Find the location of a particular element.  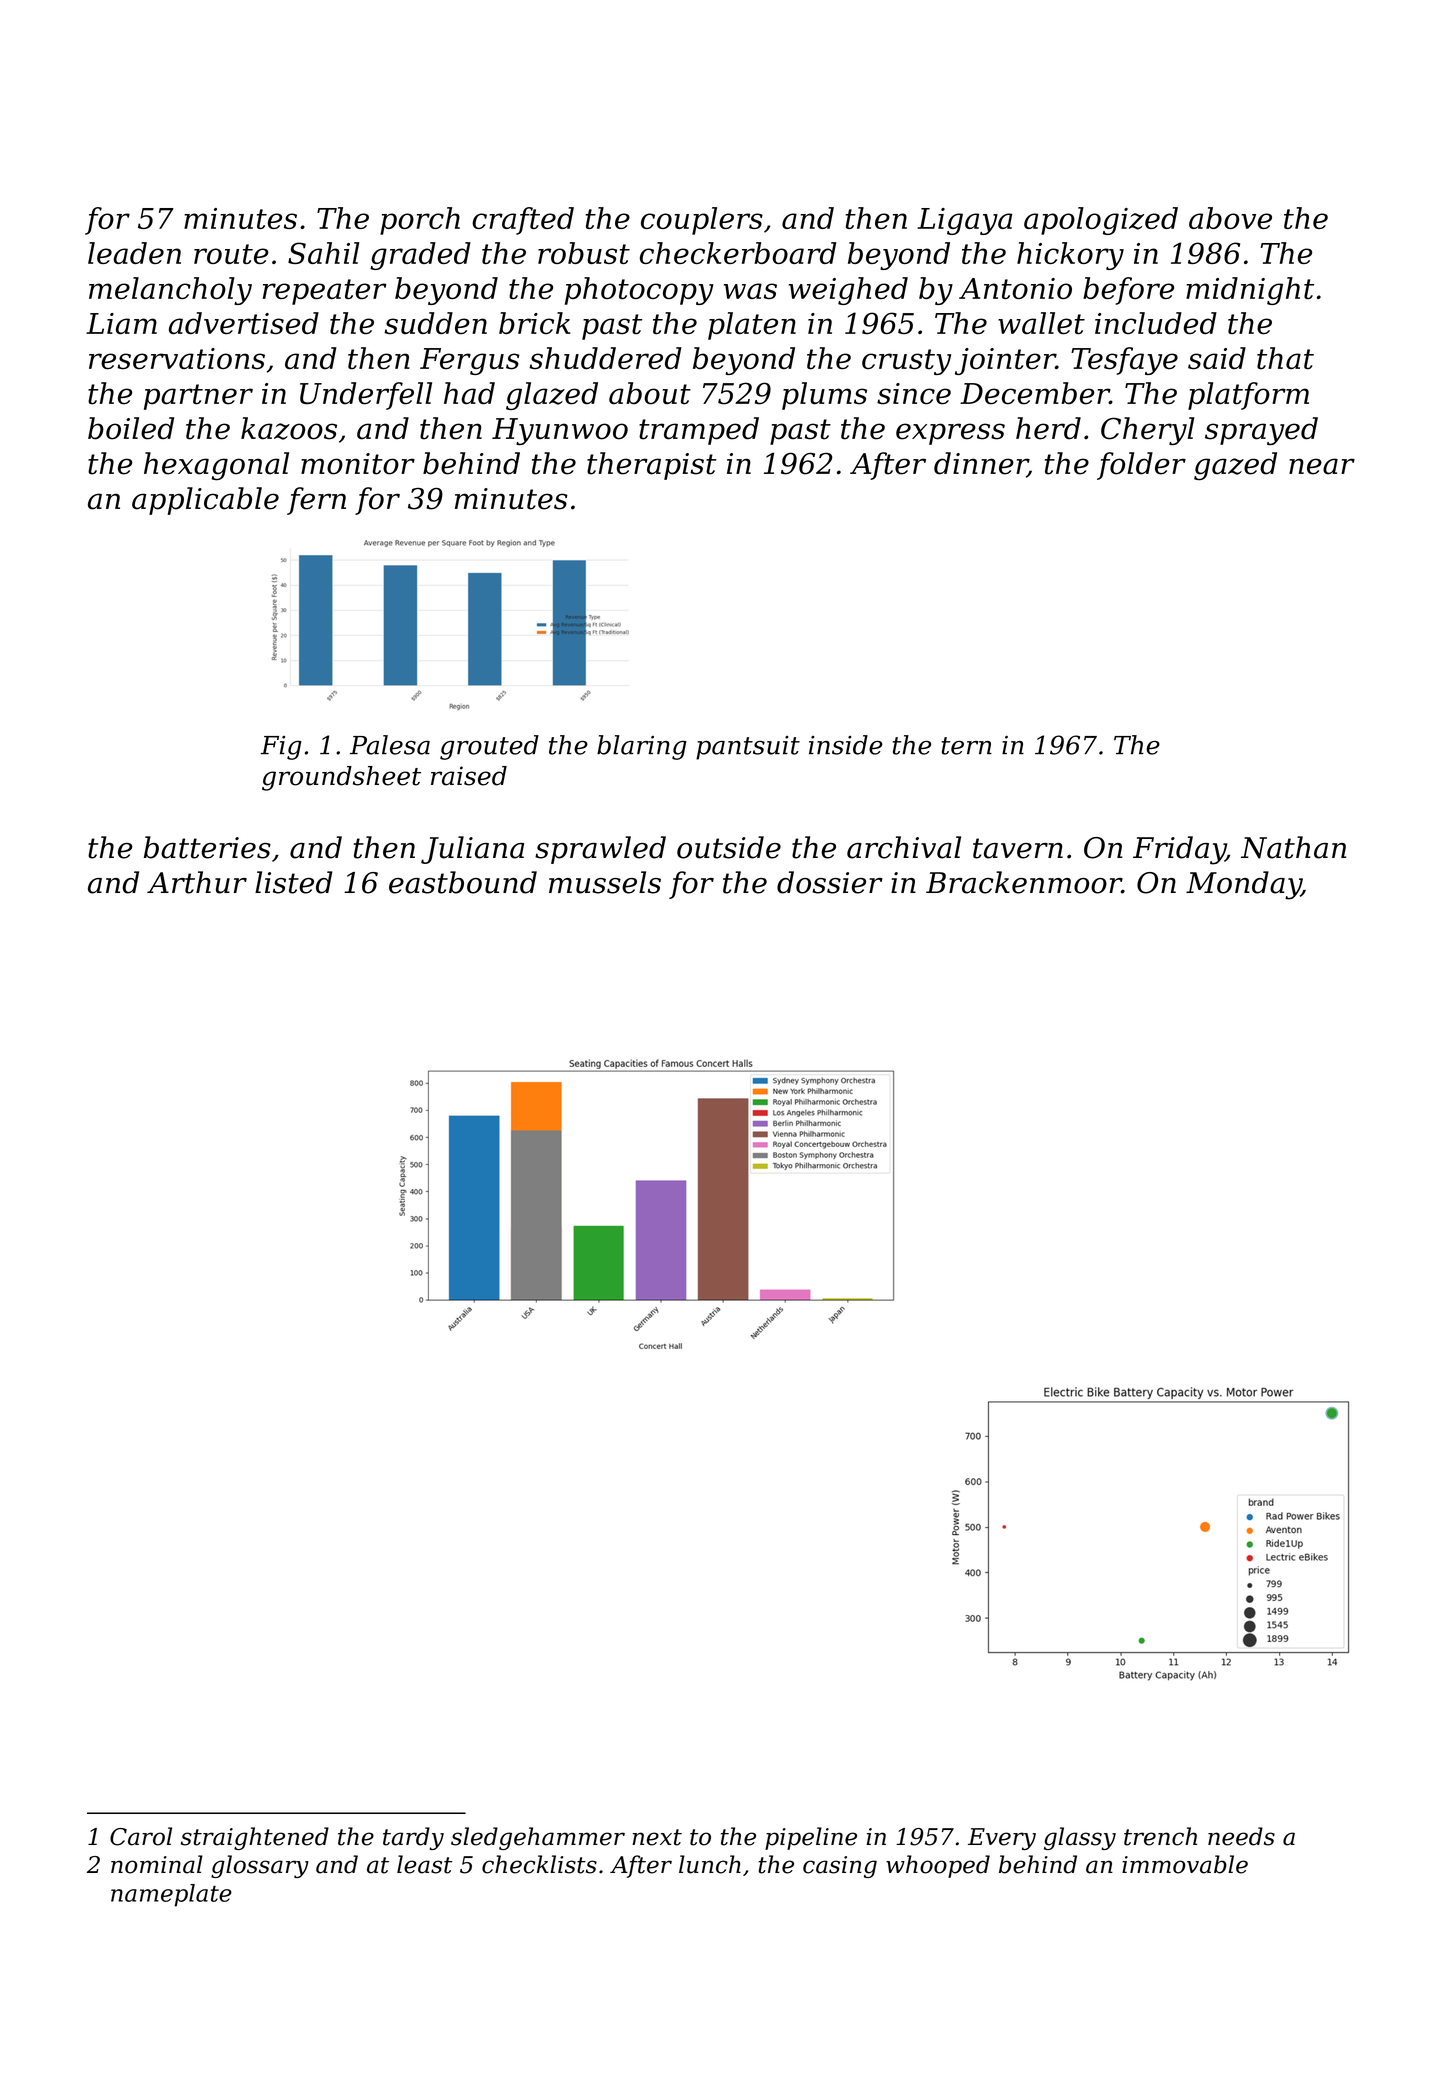

next is located at coordinates (657, 1837).
